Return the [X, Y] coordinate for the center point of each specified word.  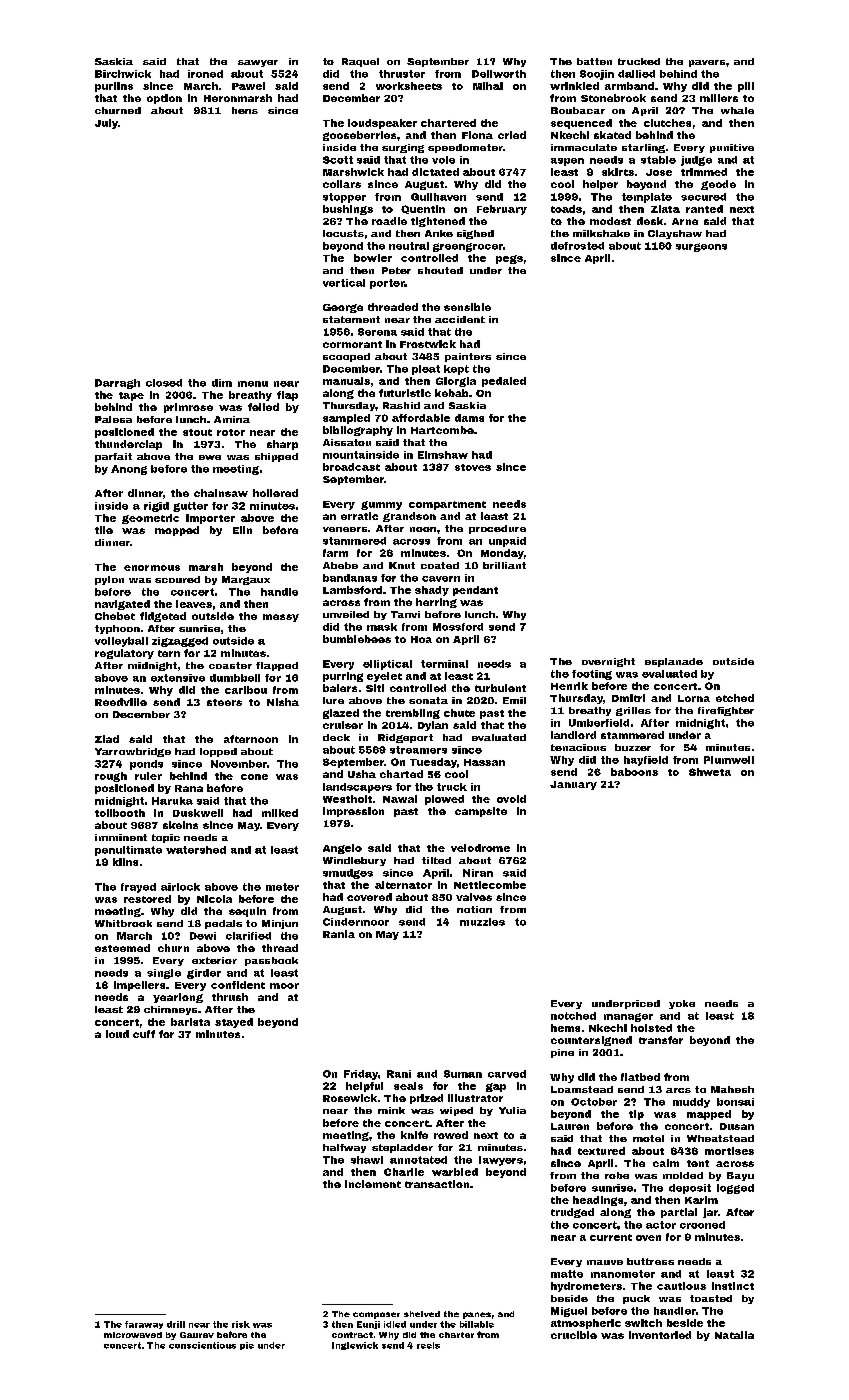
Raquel [360, 62]
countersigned [591, 1041]
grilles [633, 711]
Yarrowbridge [133, 752]
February [502, 210]
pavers [707, 63]
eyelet [384, 677]
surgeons [701, 247]
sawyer [258, 63]
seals [408, 1086]
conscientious [202, 1345]
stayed [234, 1023]
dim [222, 383]
